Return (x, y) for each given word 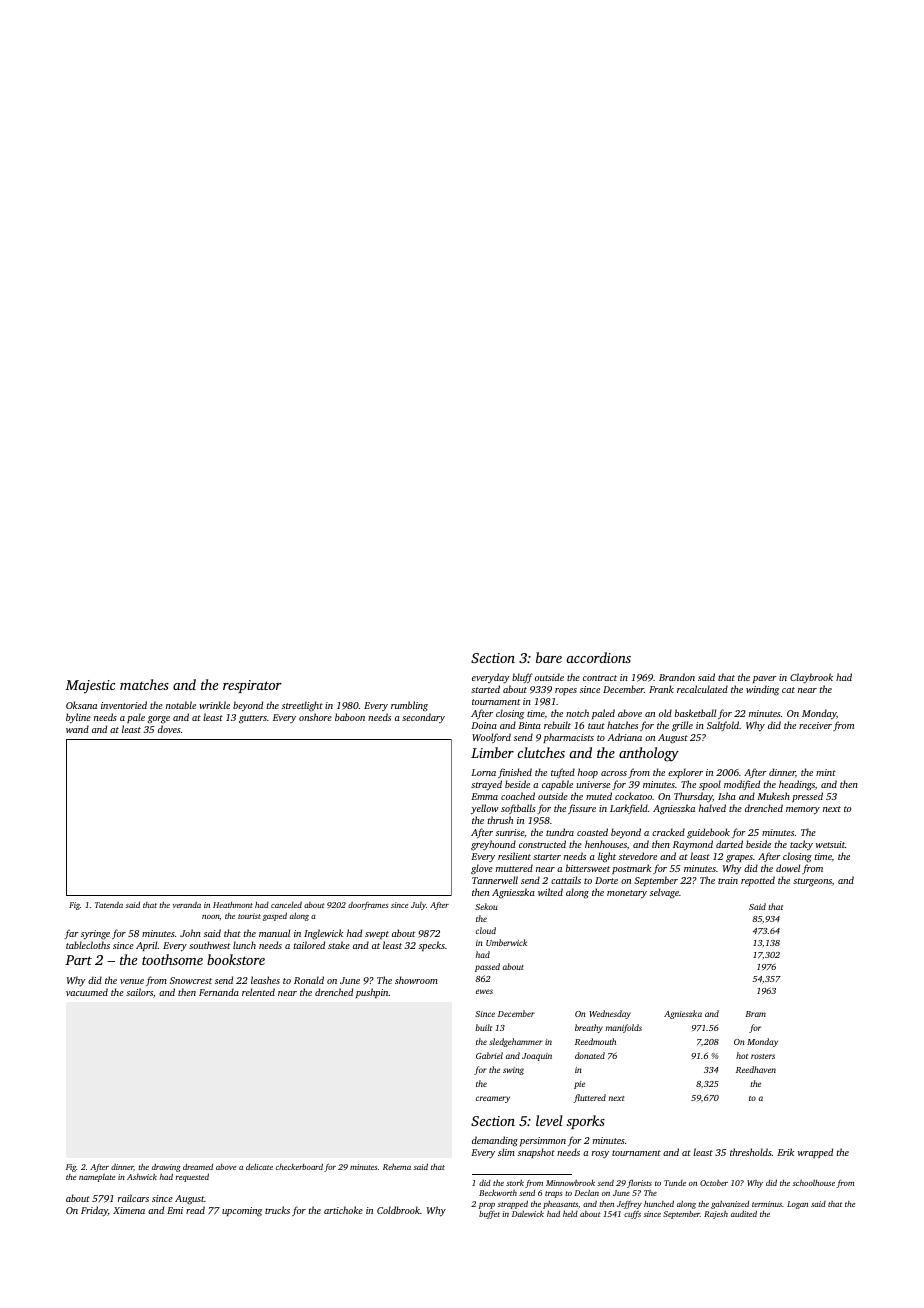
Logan (797, 1205)
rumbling (409, 706)
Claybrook (811, 678)
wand (77, 729)
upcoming (242, 1212)
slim (506, 1152)
